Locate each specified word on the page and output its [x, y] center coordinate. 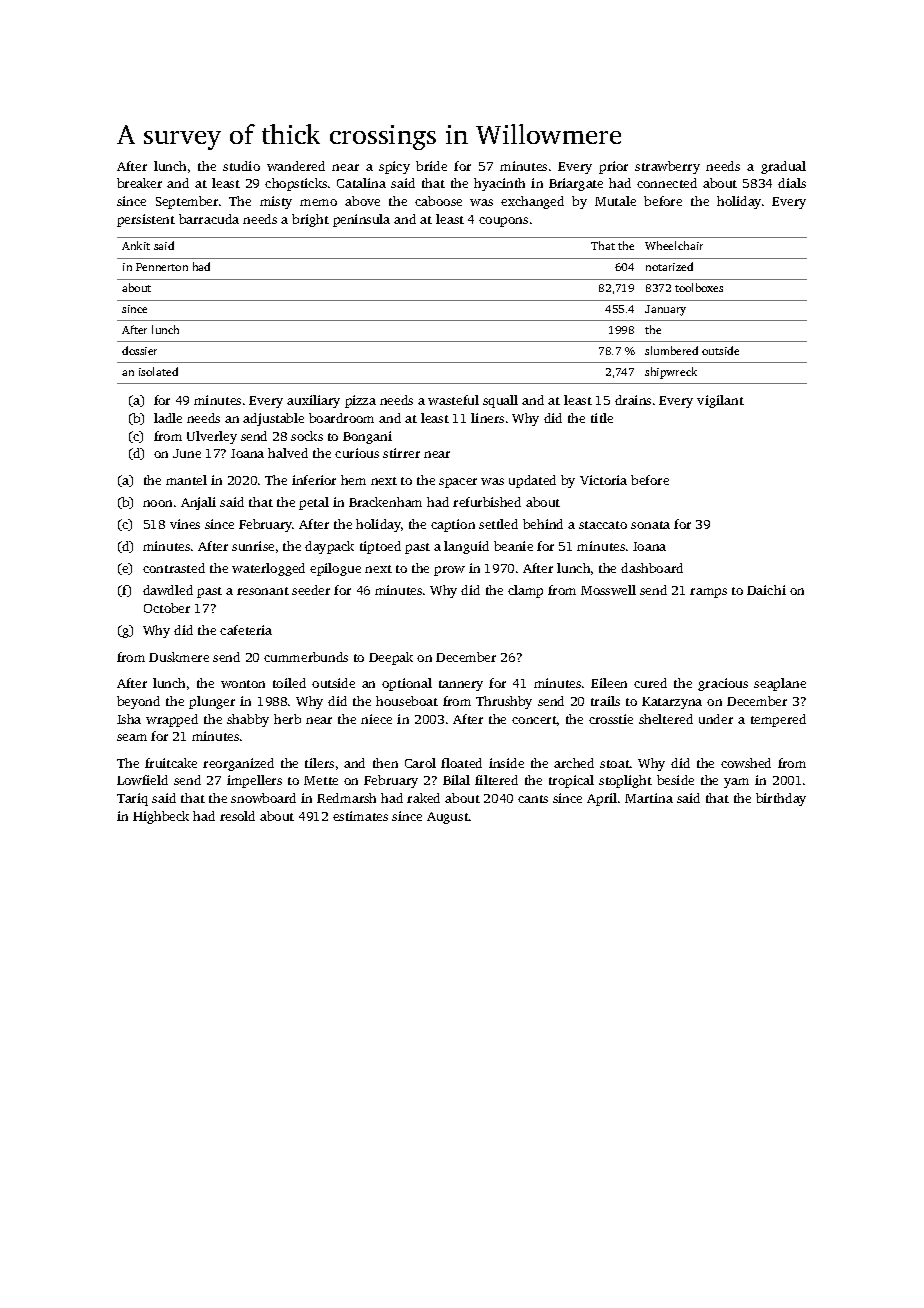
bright [310, 220]
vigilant [720, 401]
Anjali [198, 503]
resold [237, 816]
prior [613, 167]
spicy [394, 167]
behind [543, 524]
